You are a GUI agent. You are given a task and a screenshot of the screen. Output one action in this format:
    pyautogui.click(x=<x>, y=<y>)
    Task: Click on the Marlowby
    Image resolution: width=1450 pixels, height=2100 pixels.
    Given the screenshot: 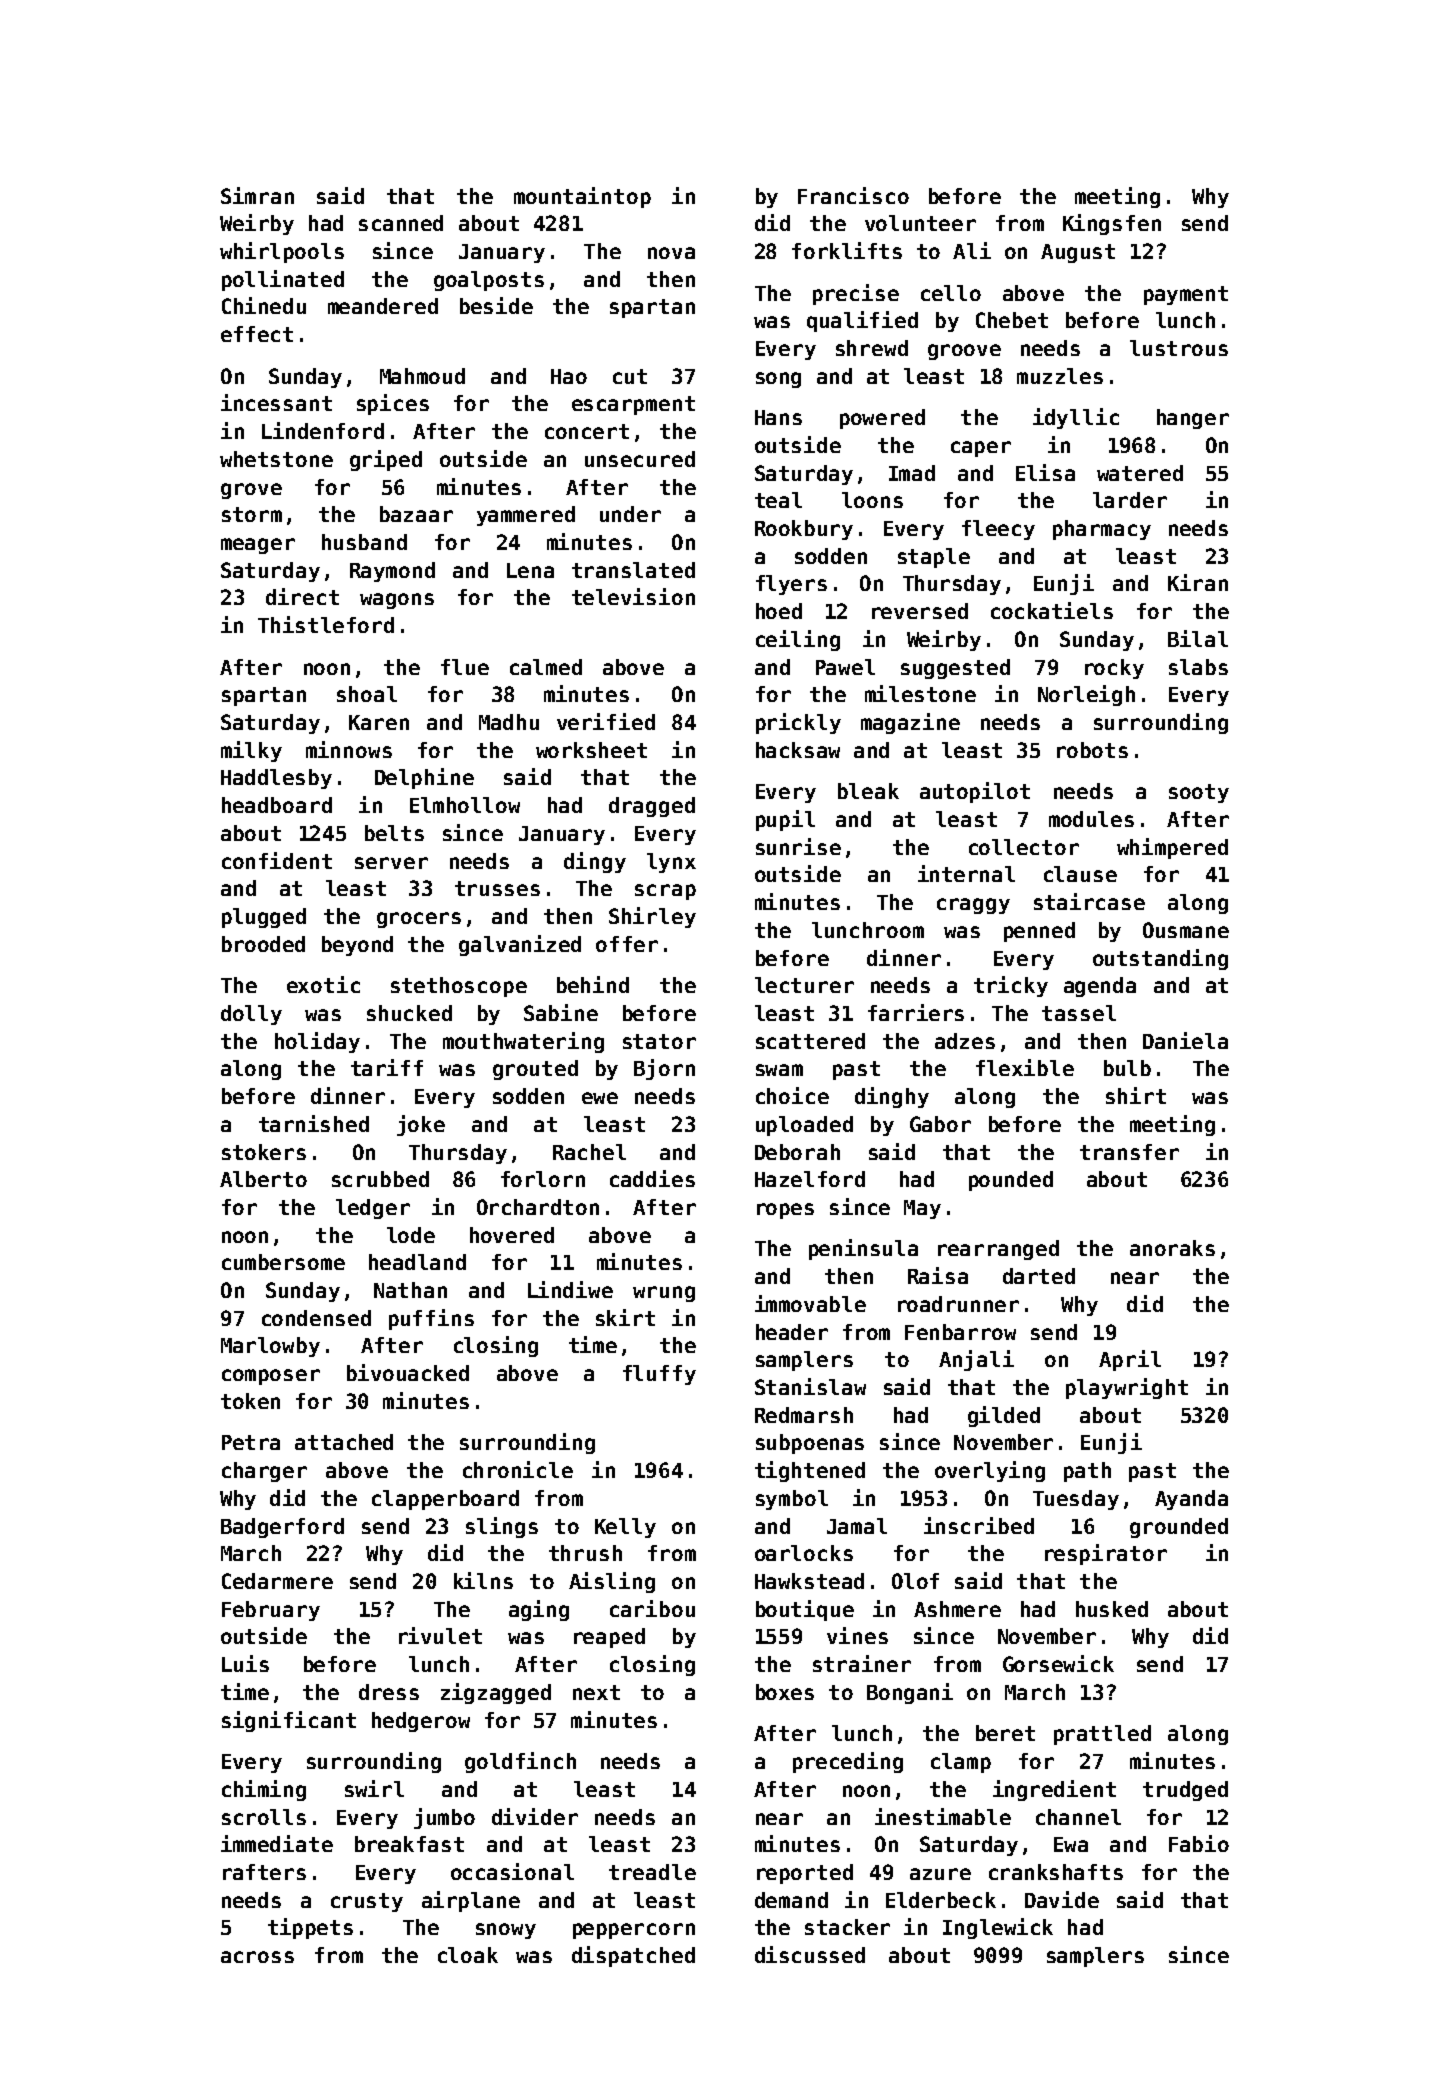 What is the action you would take?
    pyautogui.click(x=270, y=1347)
